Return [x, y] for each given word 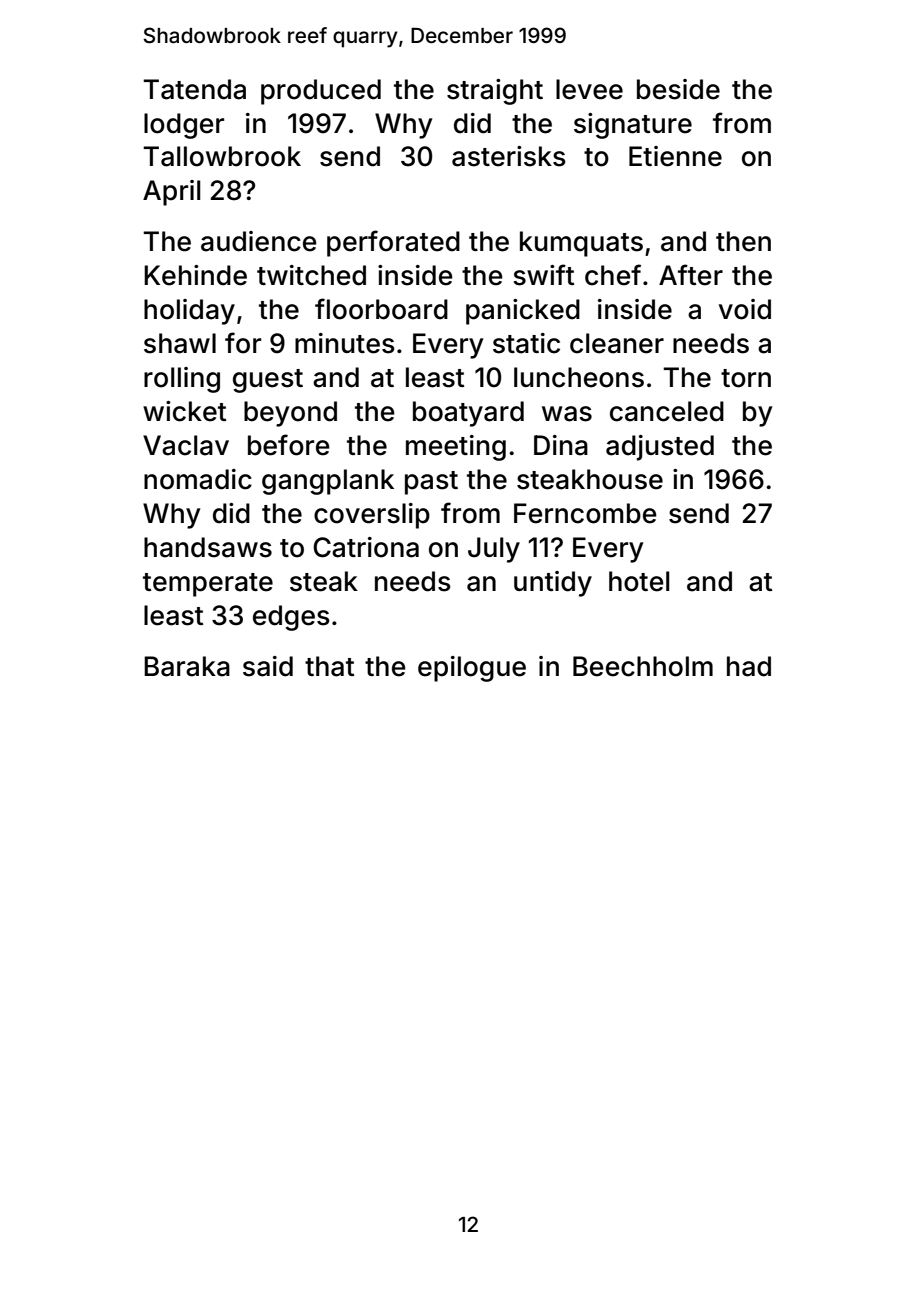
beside [678, 89]
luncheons [579, 377]
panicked [523, 312]
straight [495, 92]
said [268, 666]
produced [321, 92]
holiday [189, 312]
